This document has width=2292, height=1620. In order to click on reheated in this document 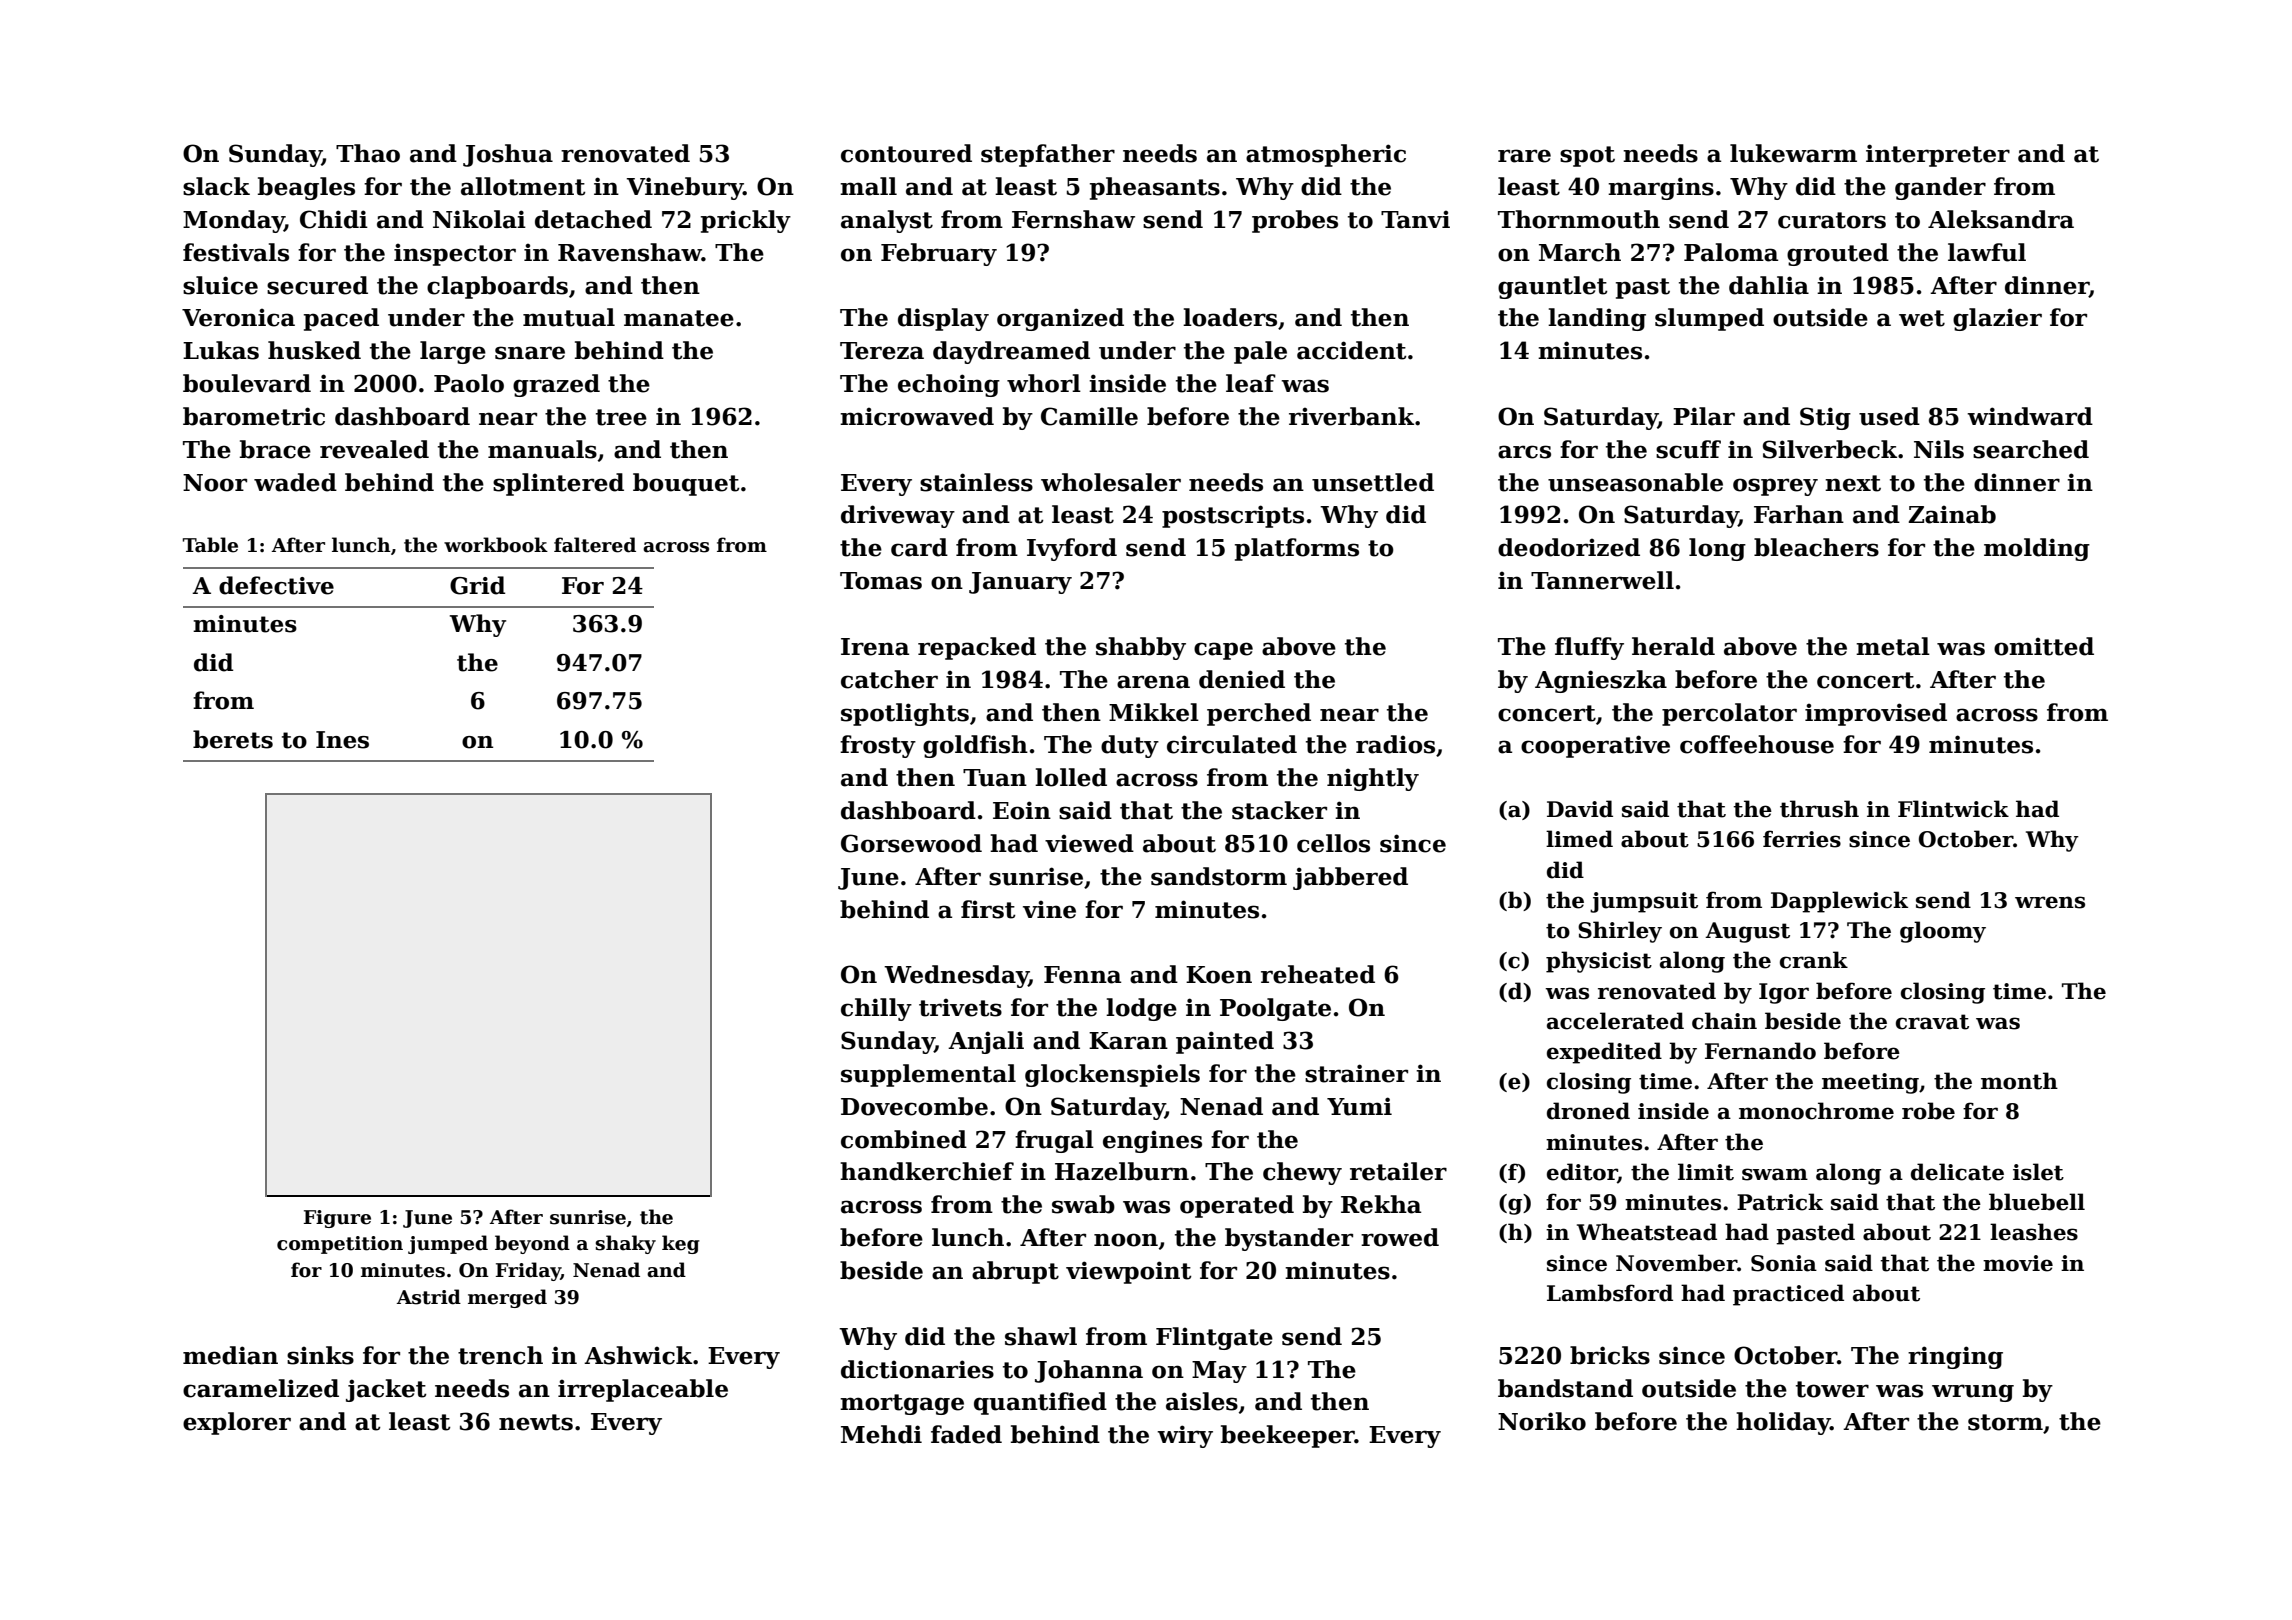, I will do `click(1318, 974)`.
